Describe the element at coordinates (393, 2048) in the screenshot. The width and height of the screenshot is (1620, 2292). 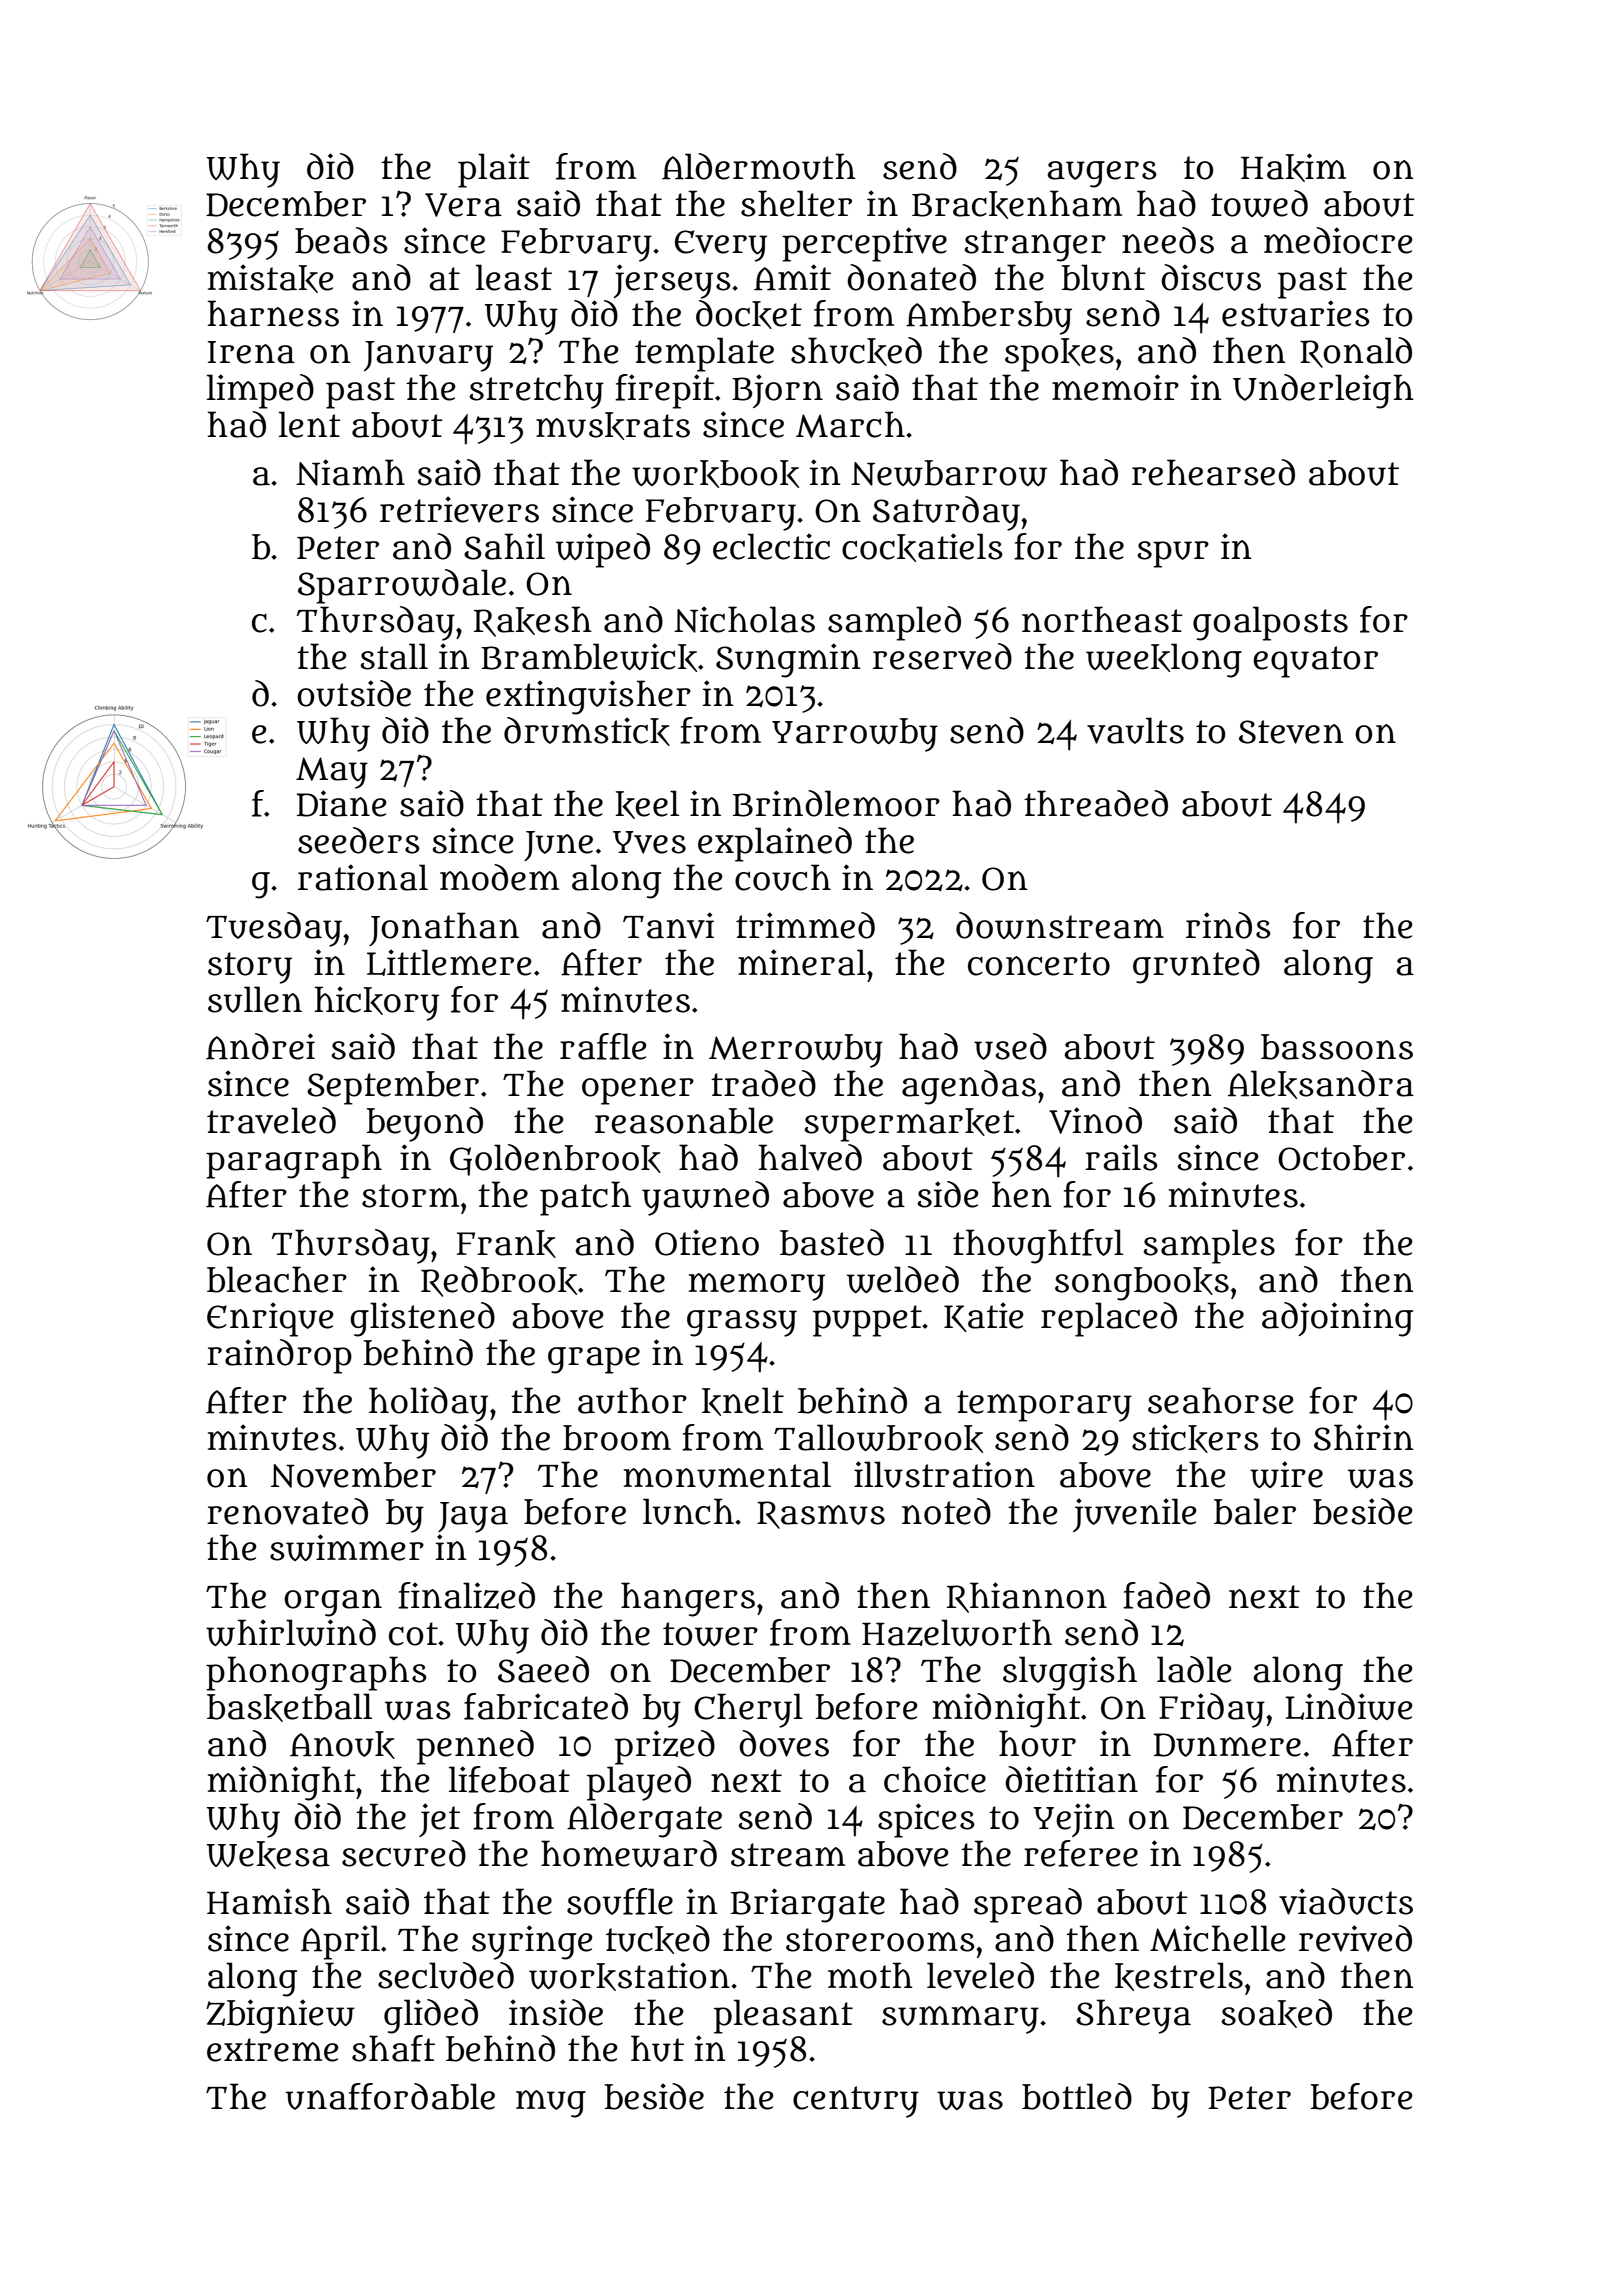
I see `shaft` at that location.
